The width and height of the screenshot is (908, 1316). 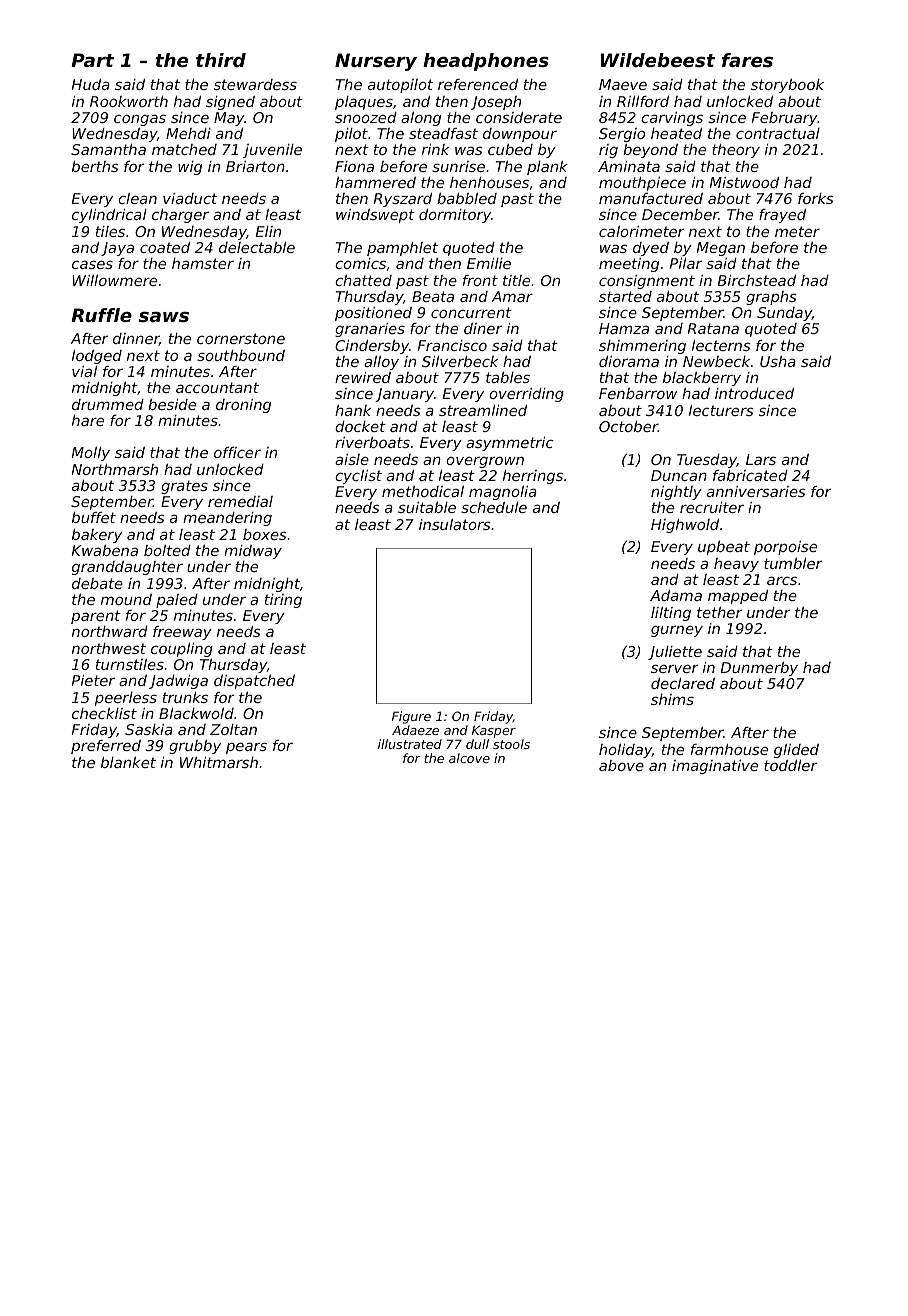 What do you see at coordinates (715, 767) in the screenshot?
I see `imaginative` at bounding box center [715, 767].
